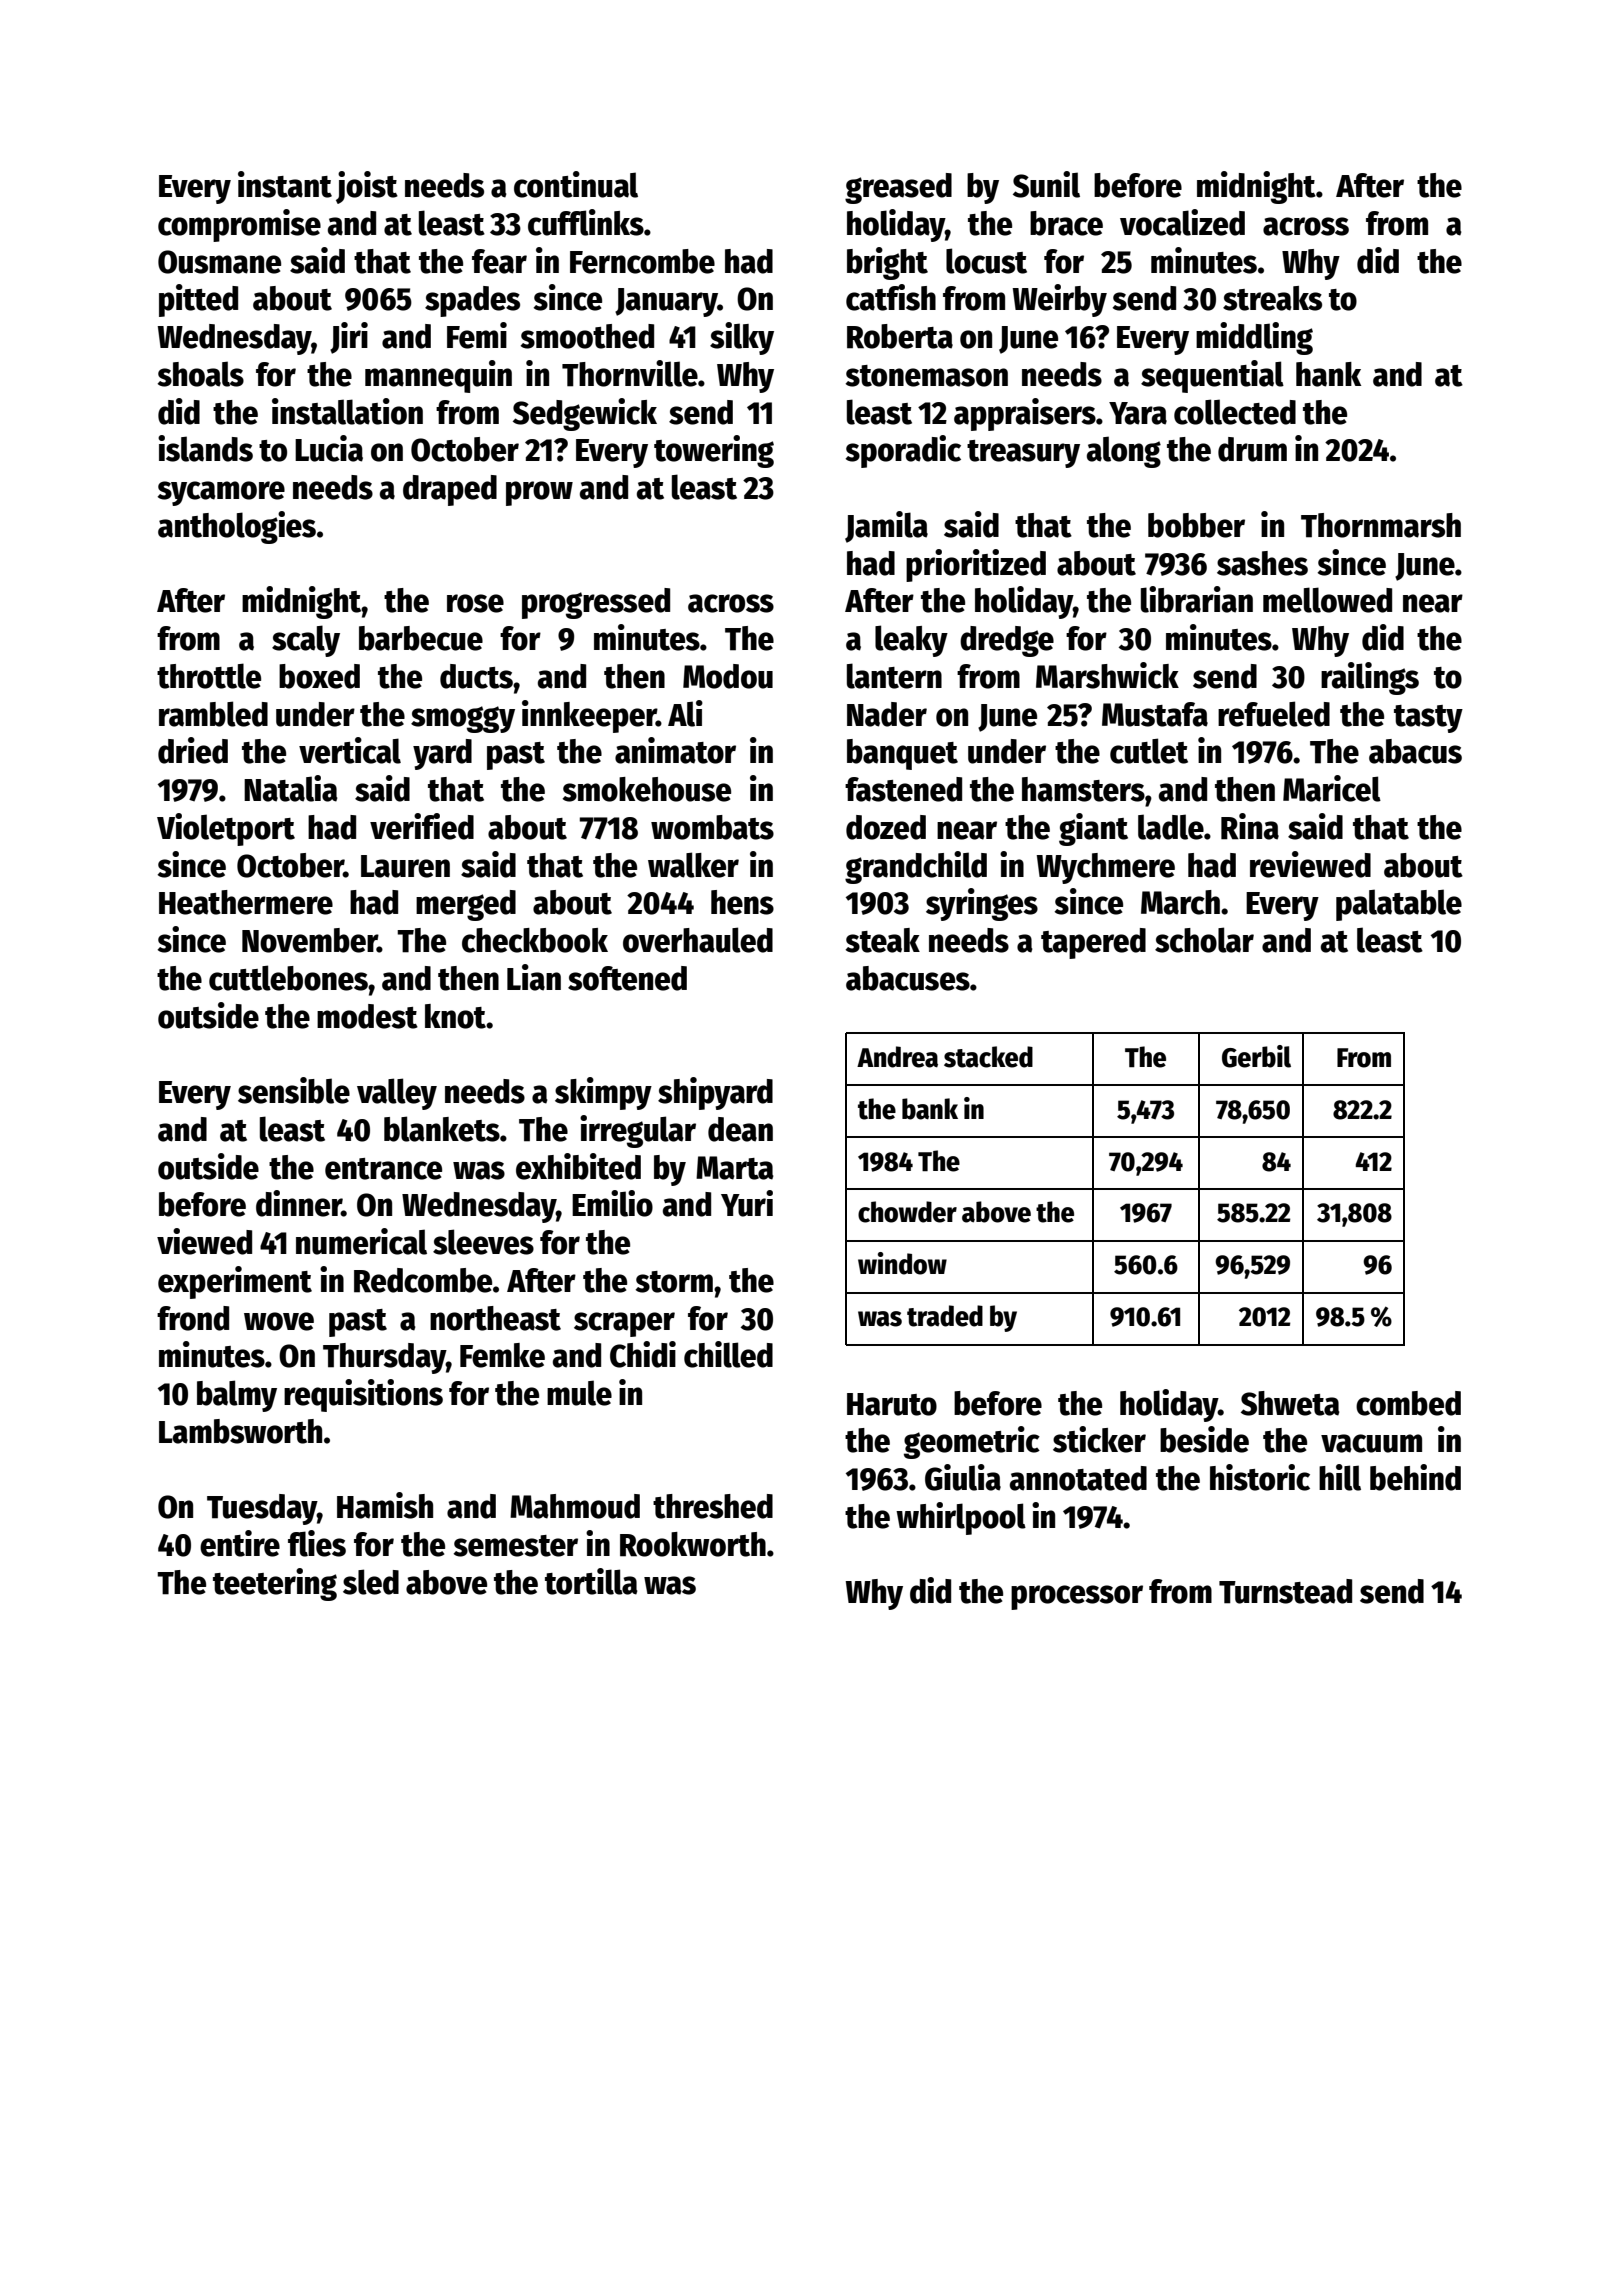  What do you see at coordinates (945, 1316) in the document?
I see `traded` at bounding box center [945, 1316].
